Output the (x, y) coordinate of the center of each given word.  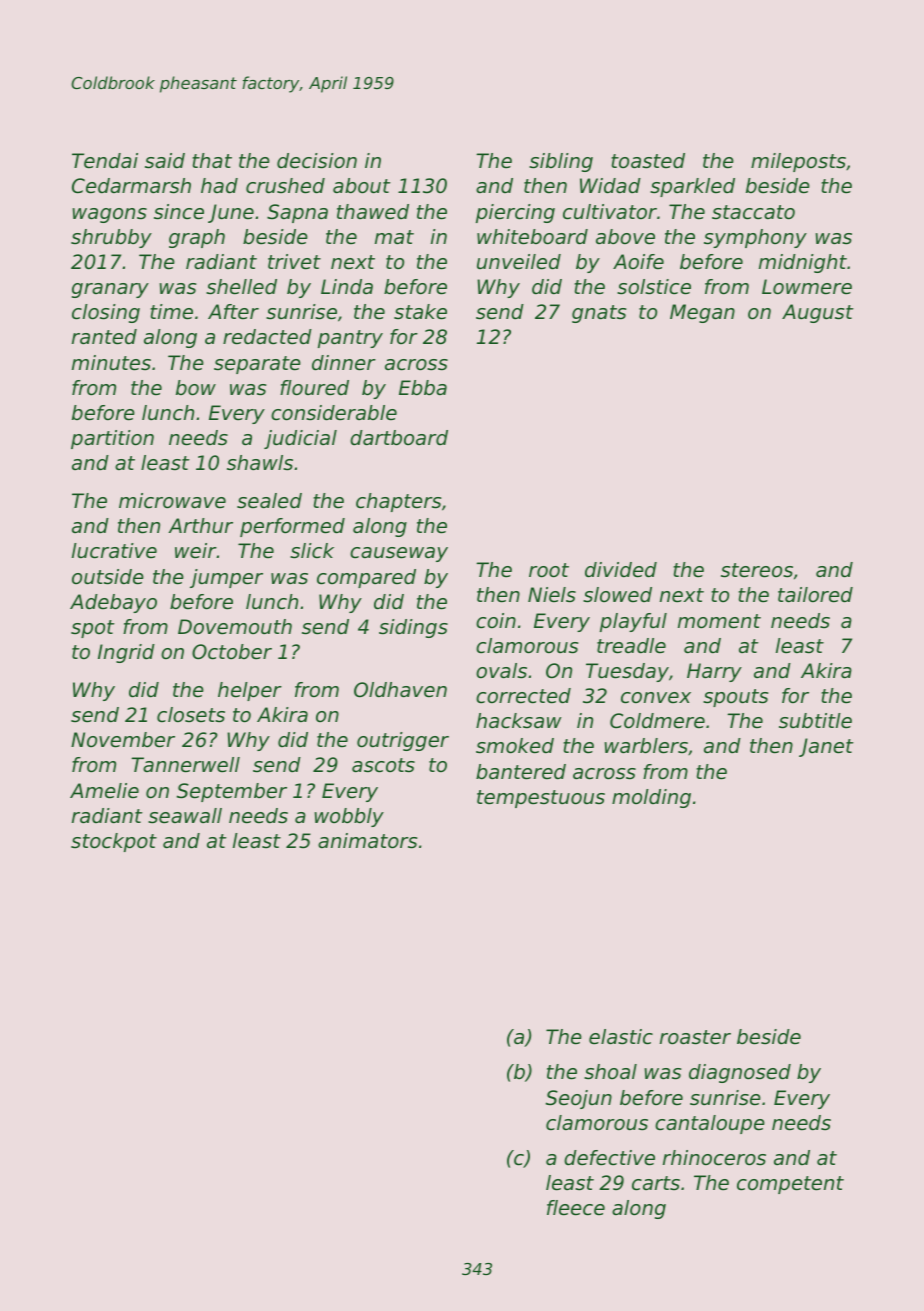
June (231, 213)
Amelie (104, 791)
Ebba (423, 388)
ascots (383, 765)
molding (651, 798)
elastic (621, 1037)
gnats (599, 314)
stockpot (114, 842)
